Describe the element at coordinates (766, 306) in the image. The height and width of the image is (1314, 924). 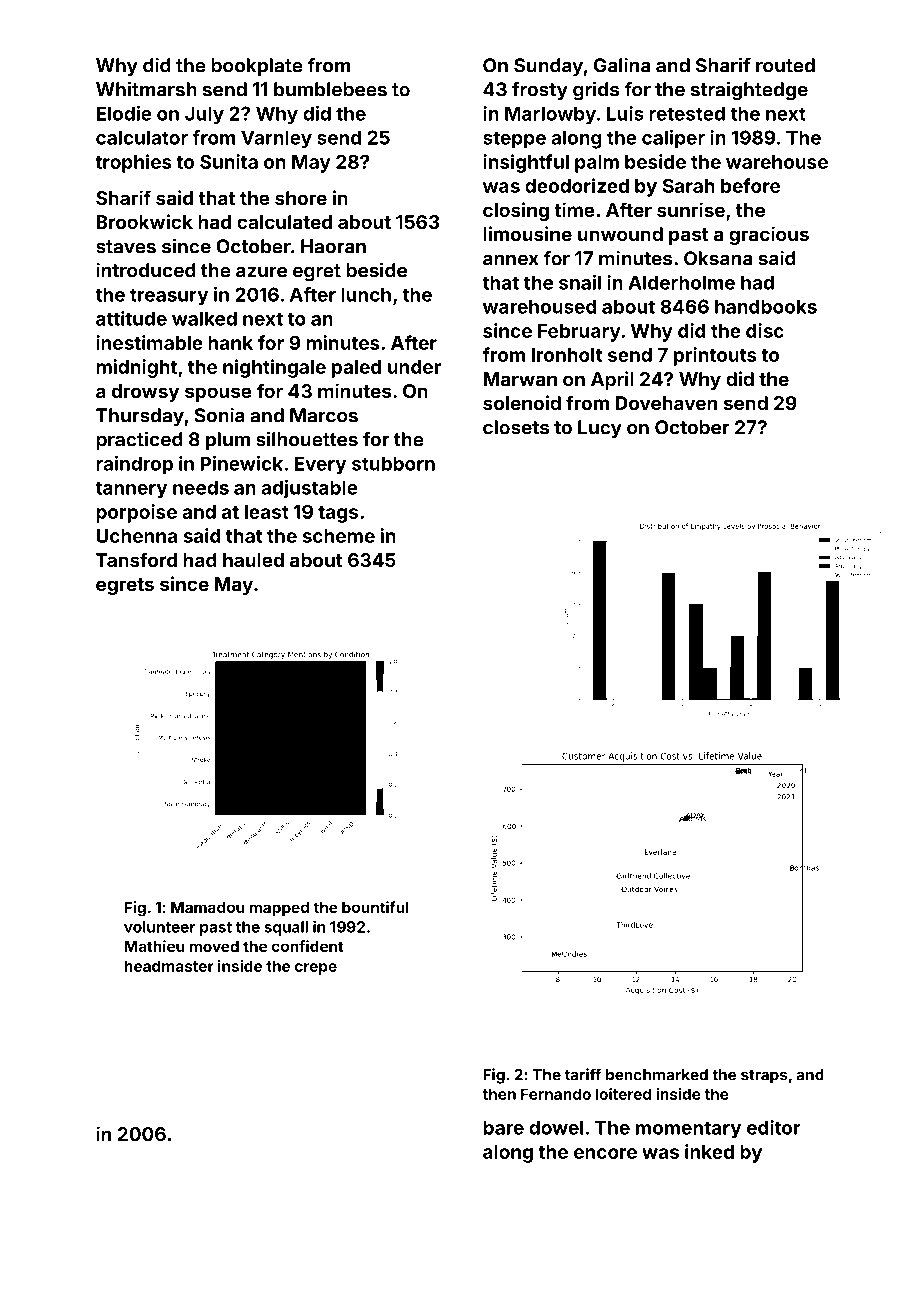
I see `handbooks` at that location.
